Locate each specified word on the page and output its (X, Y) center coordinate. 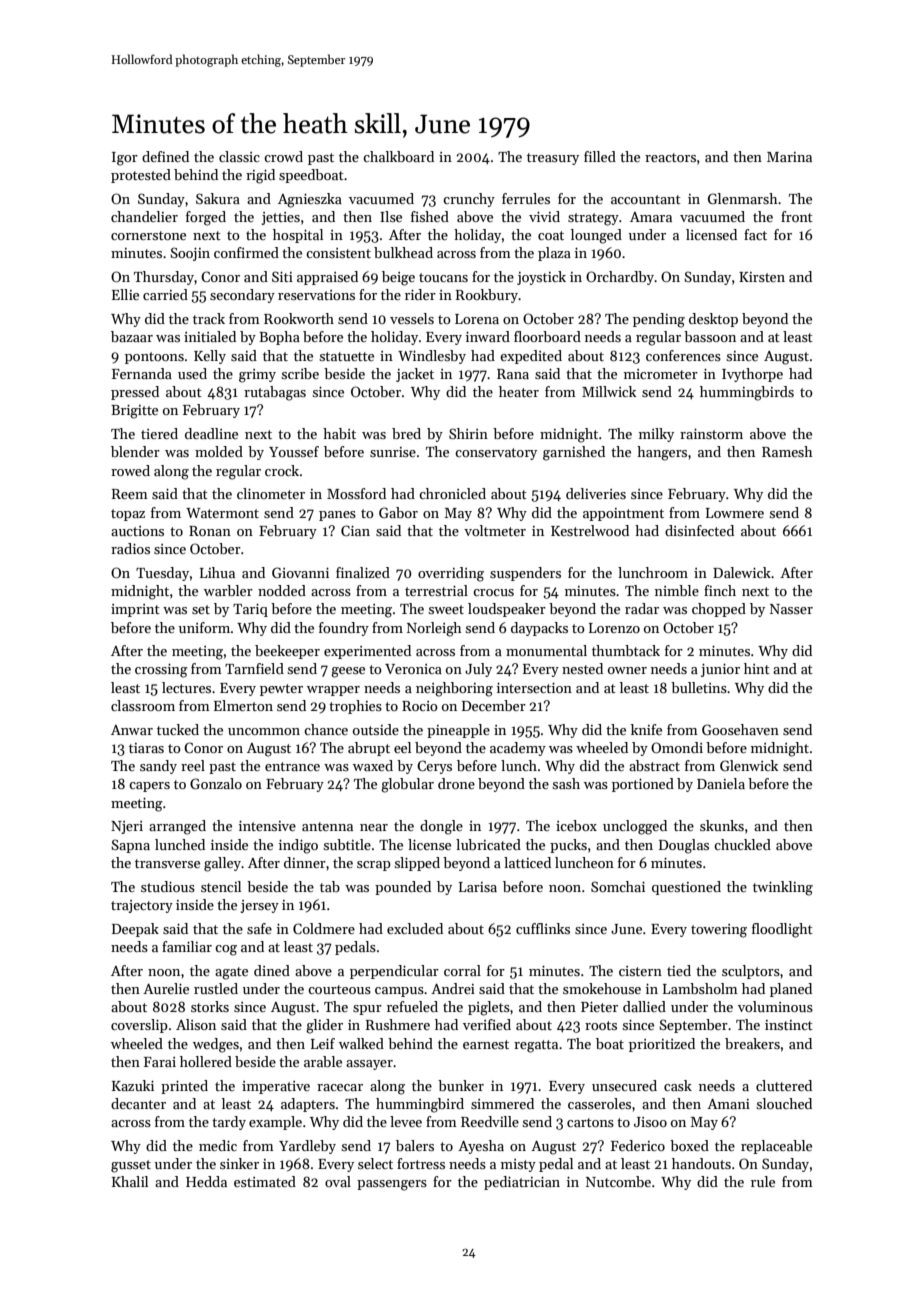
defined (165, 156)
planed (791, 990)
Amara (651, 217)
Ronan (210, 531)
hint (757, 668)
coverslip (139, 1026)
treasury (553, 159)
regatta (536, 1046)
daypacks (539, 629)
